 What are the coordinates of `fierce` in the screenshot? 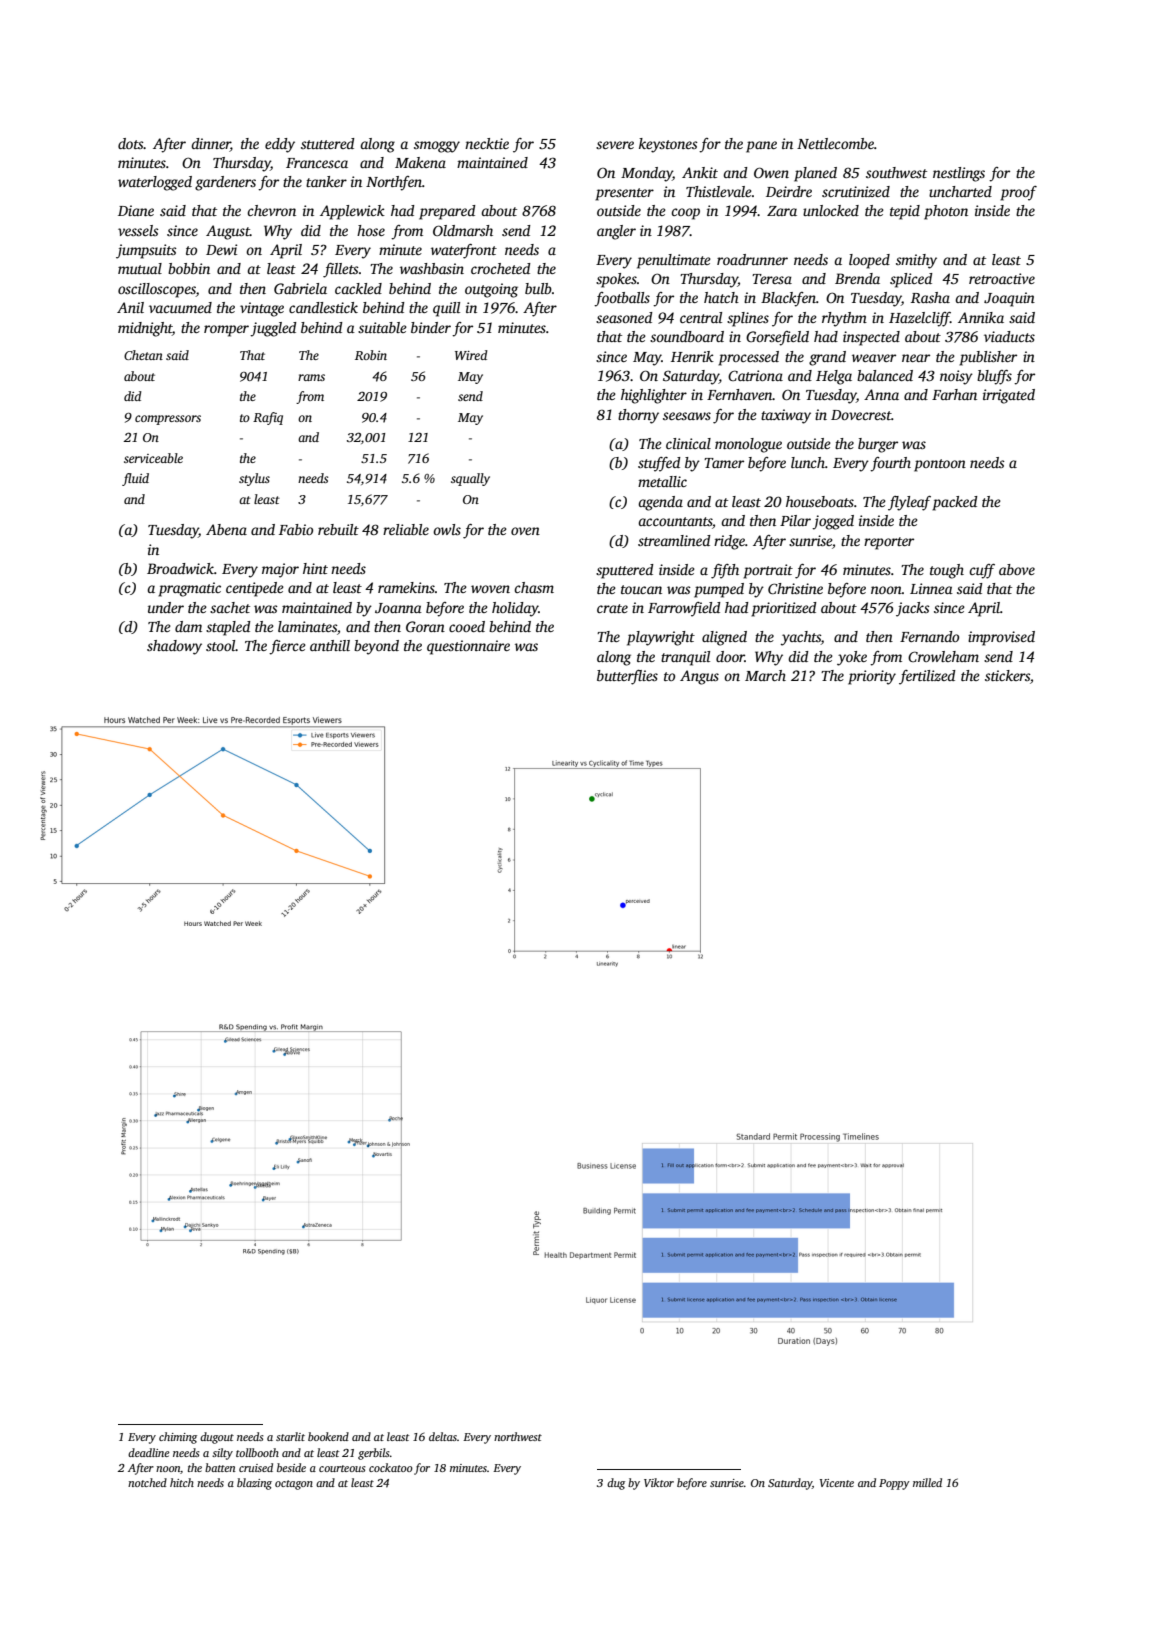 It's located at (287, 647).
